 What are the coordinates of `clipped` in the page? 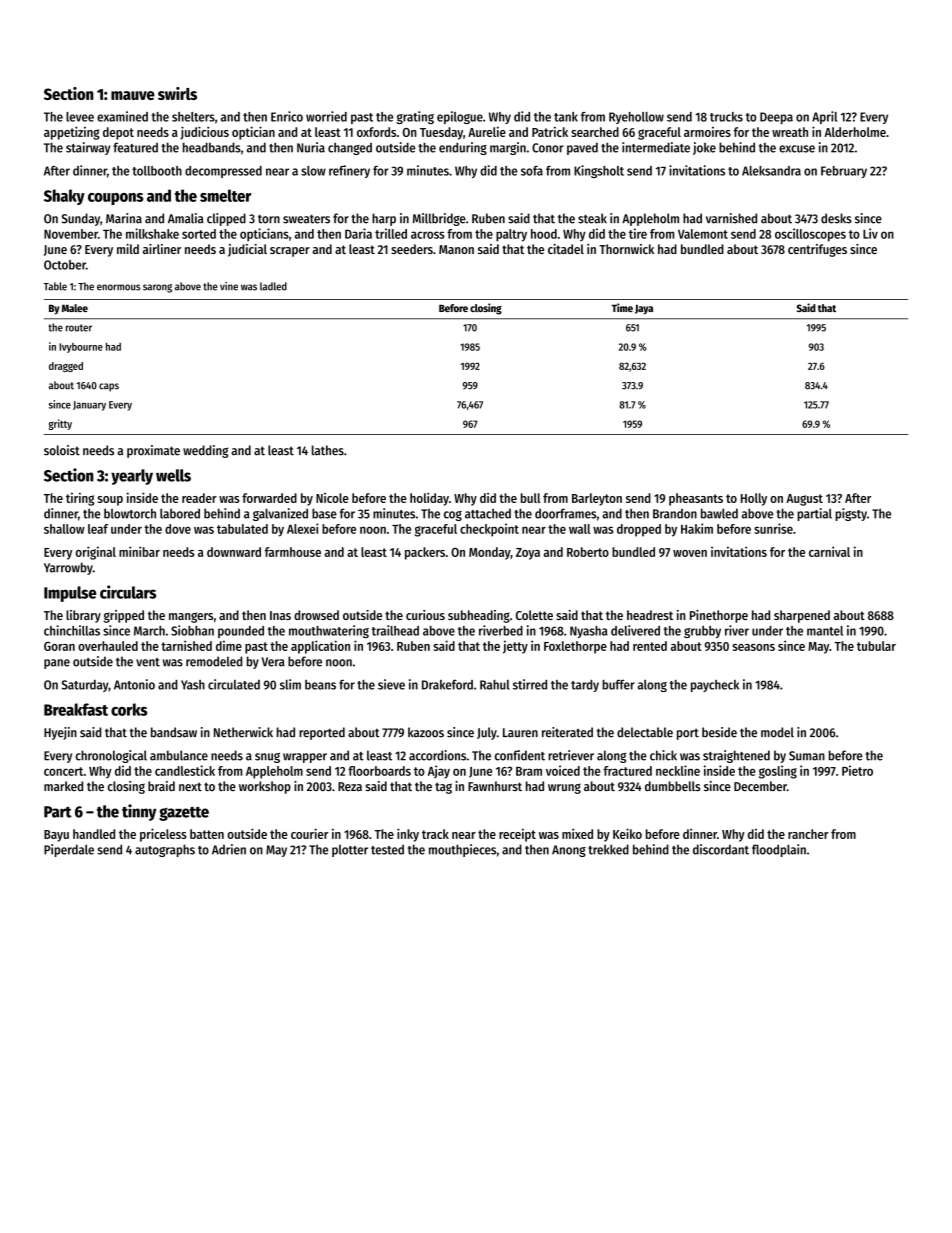 It's located at (226, 219).
